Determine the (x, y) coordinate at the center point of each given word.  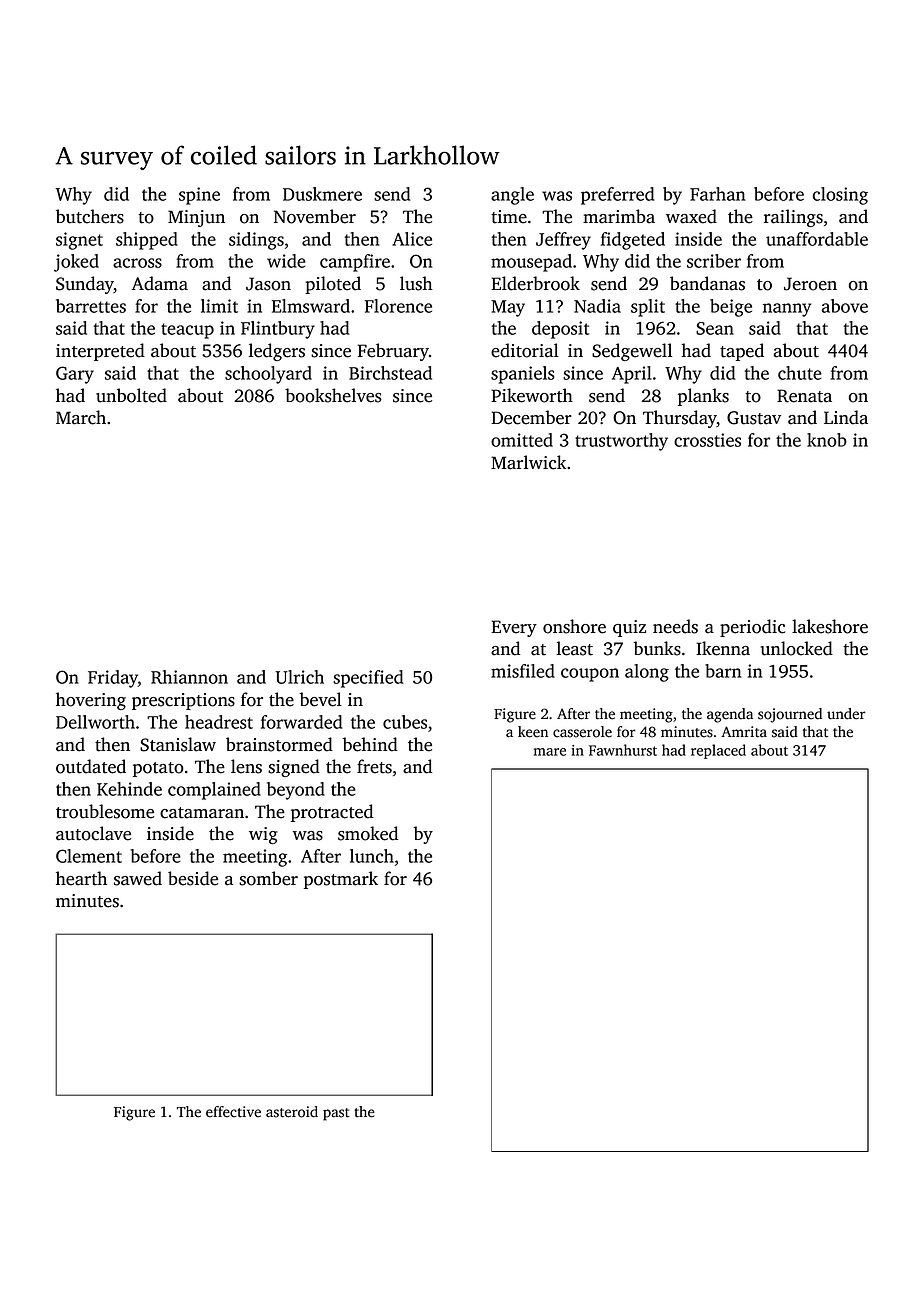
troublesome (105, 811)
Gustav (754, 418)
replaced (718, 751)
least (574, 648)
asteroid (292, 1112)
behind (370, 744)
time (509, 217)
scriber (714, 261)
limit (219, 306)
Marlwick (528, 462)
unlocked (797, 648)
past (336, 1114)
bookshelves (333, 395)
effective (233, 1112)
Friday (113, 679)
